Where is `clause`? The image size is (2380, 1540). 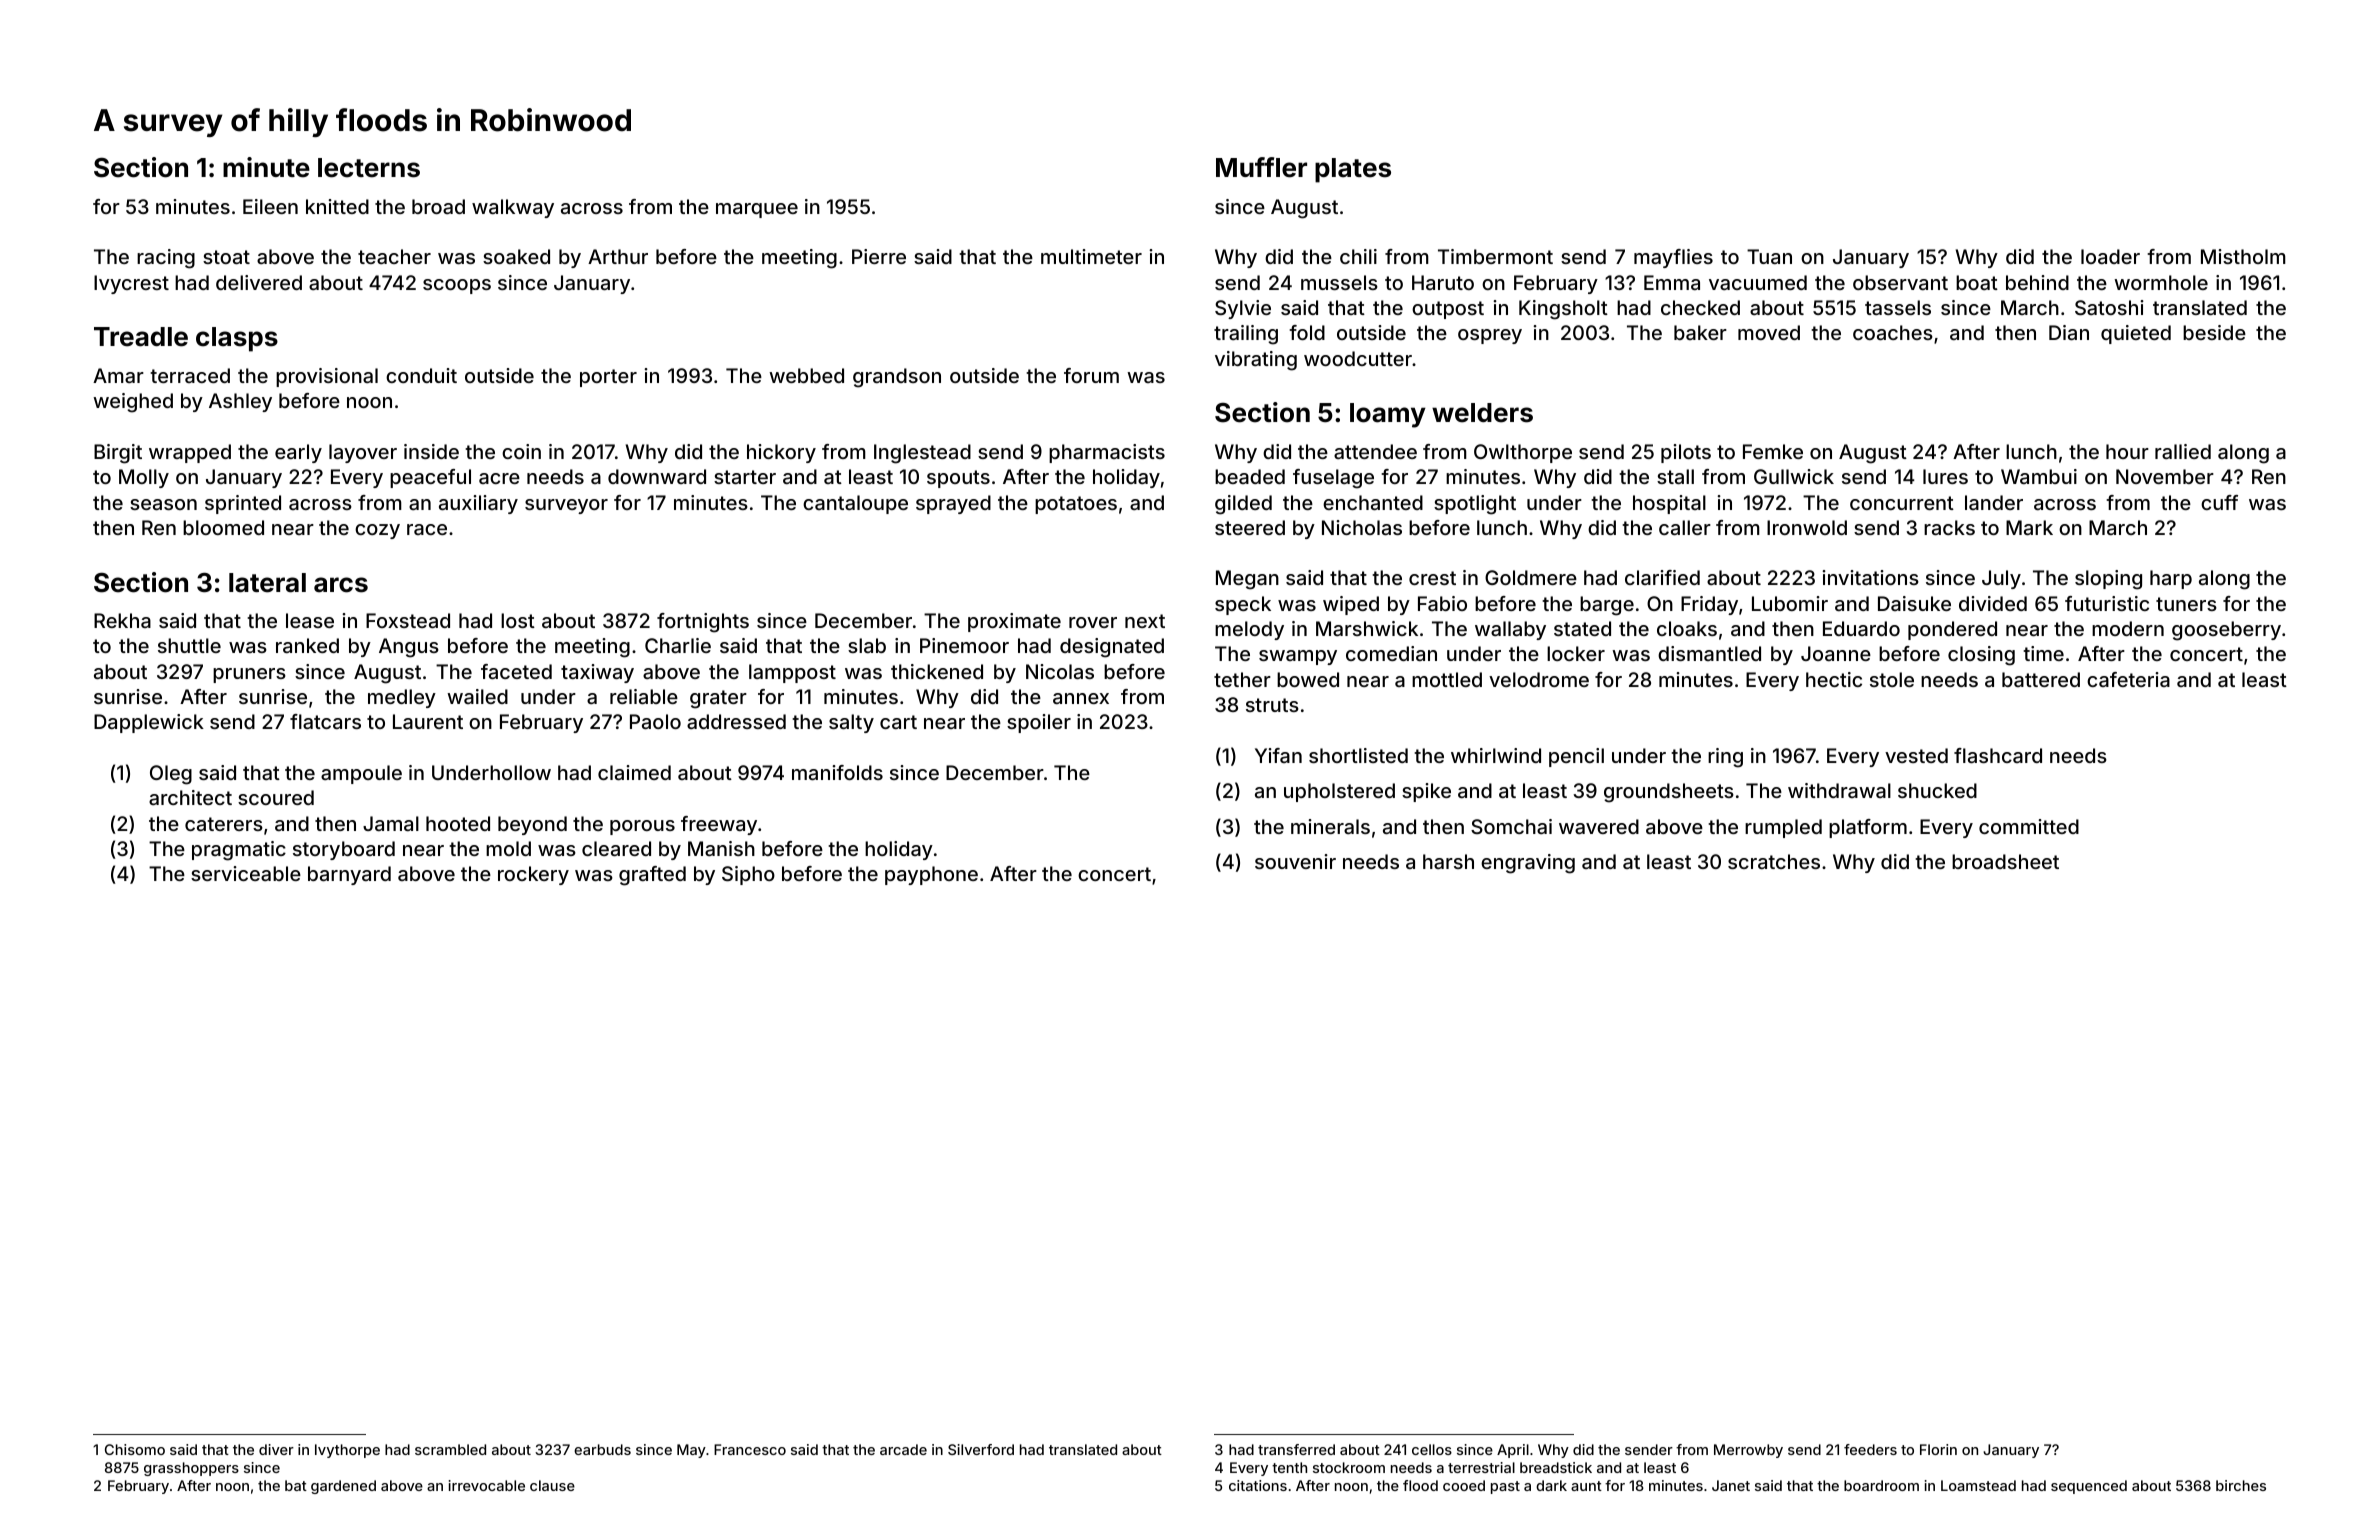
clause is located at coordinates (552, 1485).
